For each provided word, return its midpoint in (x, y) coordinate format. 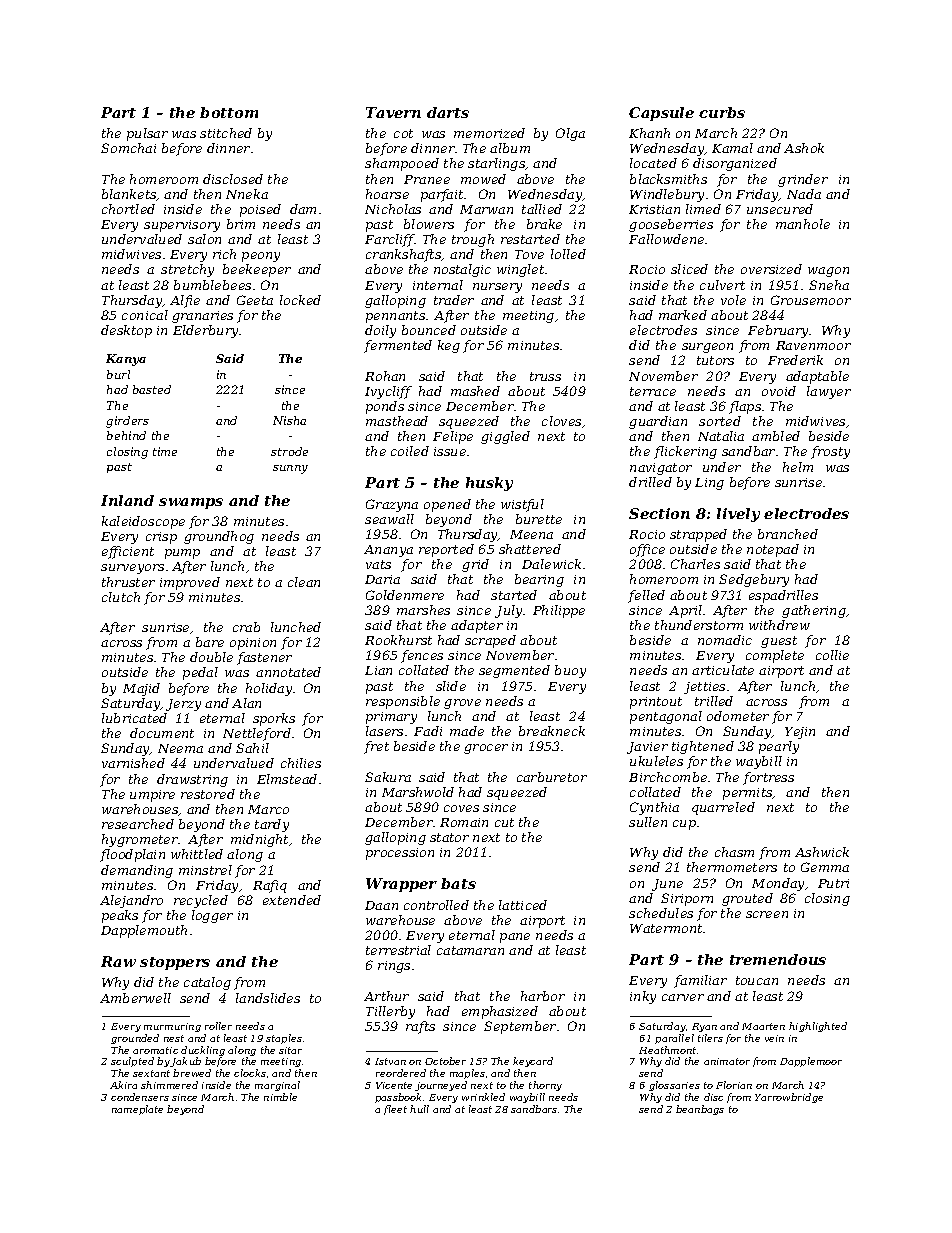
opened (447, 505)
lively (738, 515)
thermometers (732, 867)
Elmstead (287, 779)
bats (458, 883)
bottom (229, 112)
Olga (570, 134)
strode (289, 451)
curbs (722, 112)
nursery (497, 288)
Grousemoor (811, 300)
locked (300, 300)
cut (504, 822)
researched (138, 824)
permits (748, 794)
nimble (280, 1097)
